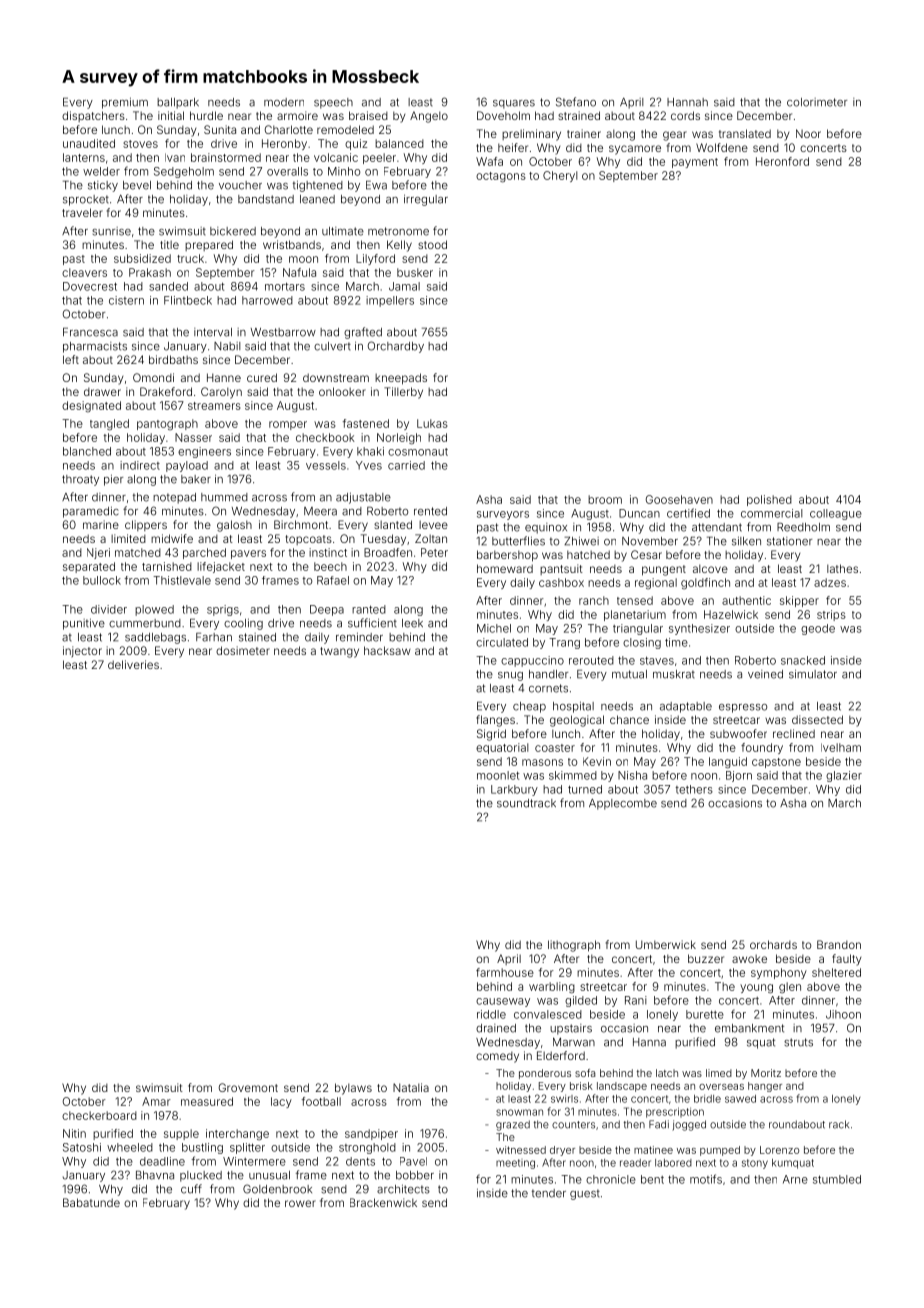 The height and width of the screenshot is (1308, 924). Describe the element at coordinates (366, 423) in the screenshot. I see `fastened` at that location.
